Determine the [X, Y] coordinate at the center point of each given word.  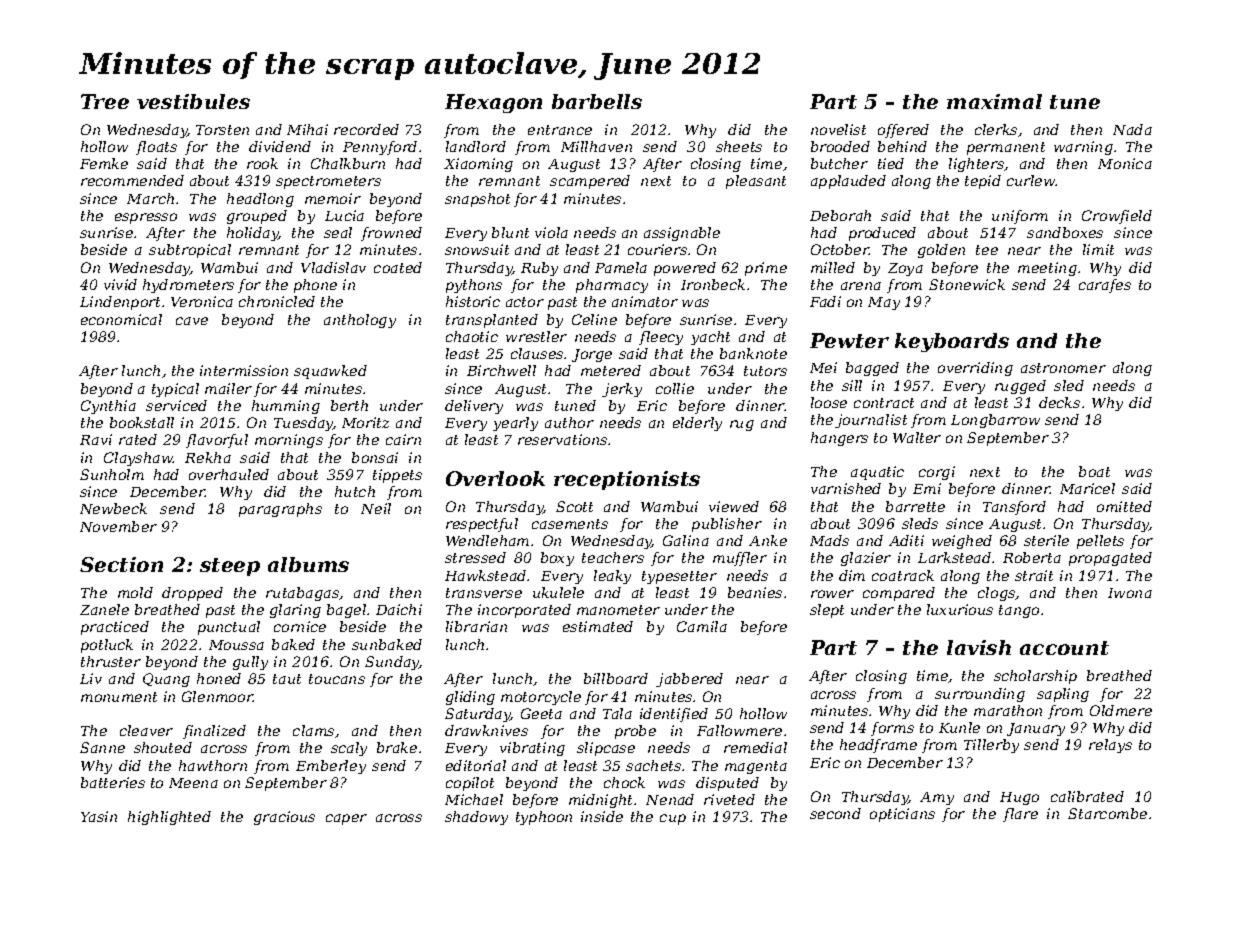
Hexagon [493, 103]
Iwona [1130, 593]
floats [156, 148]
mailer [228, 388]
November [118, 526]
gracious [284, 818]
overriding [975, 369]
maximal [994, 101]
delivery [474, 407]
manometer [618, 610]
